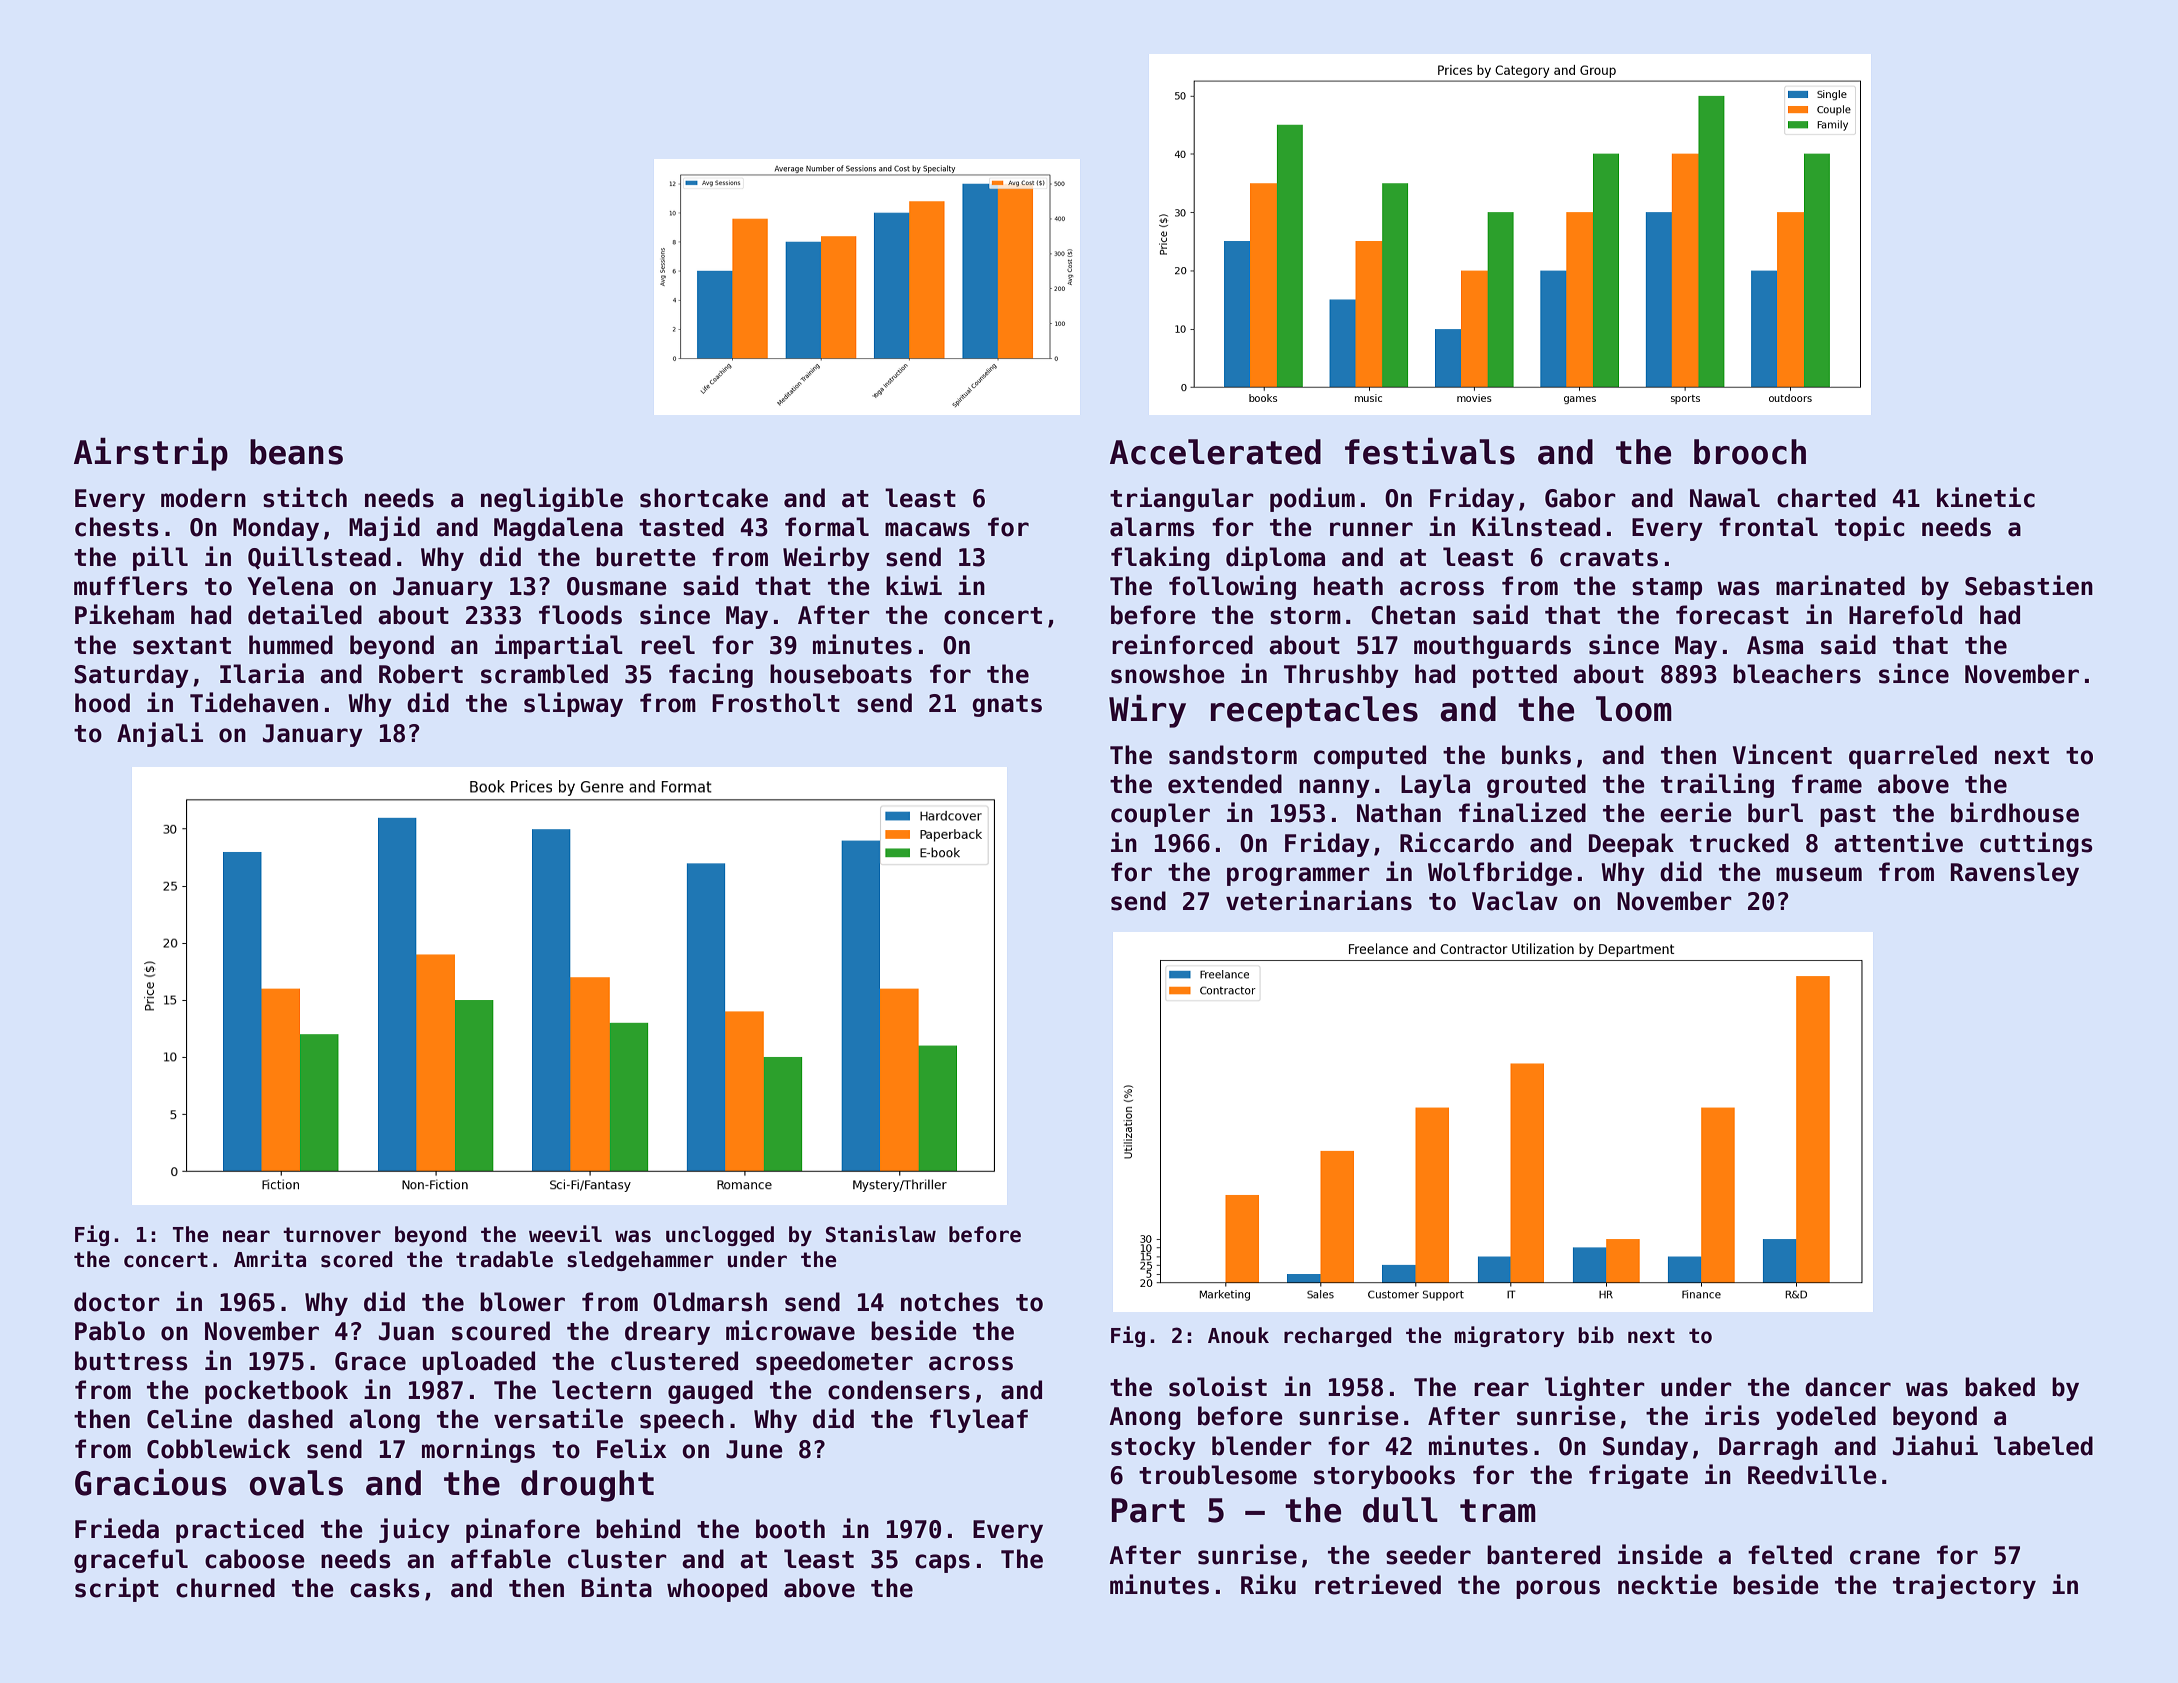 The width and height of the screenshot is (2178, 1683). What do you see at coordinates (1268, 1584) in the screenshot?
I see `Riku` at bounding box center [1268, 1584].
